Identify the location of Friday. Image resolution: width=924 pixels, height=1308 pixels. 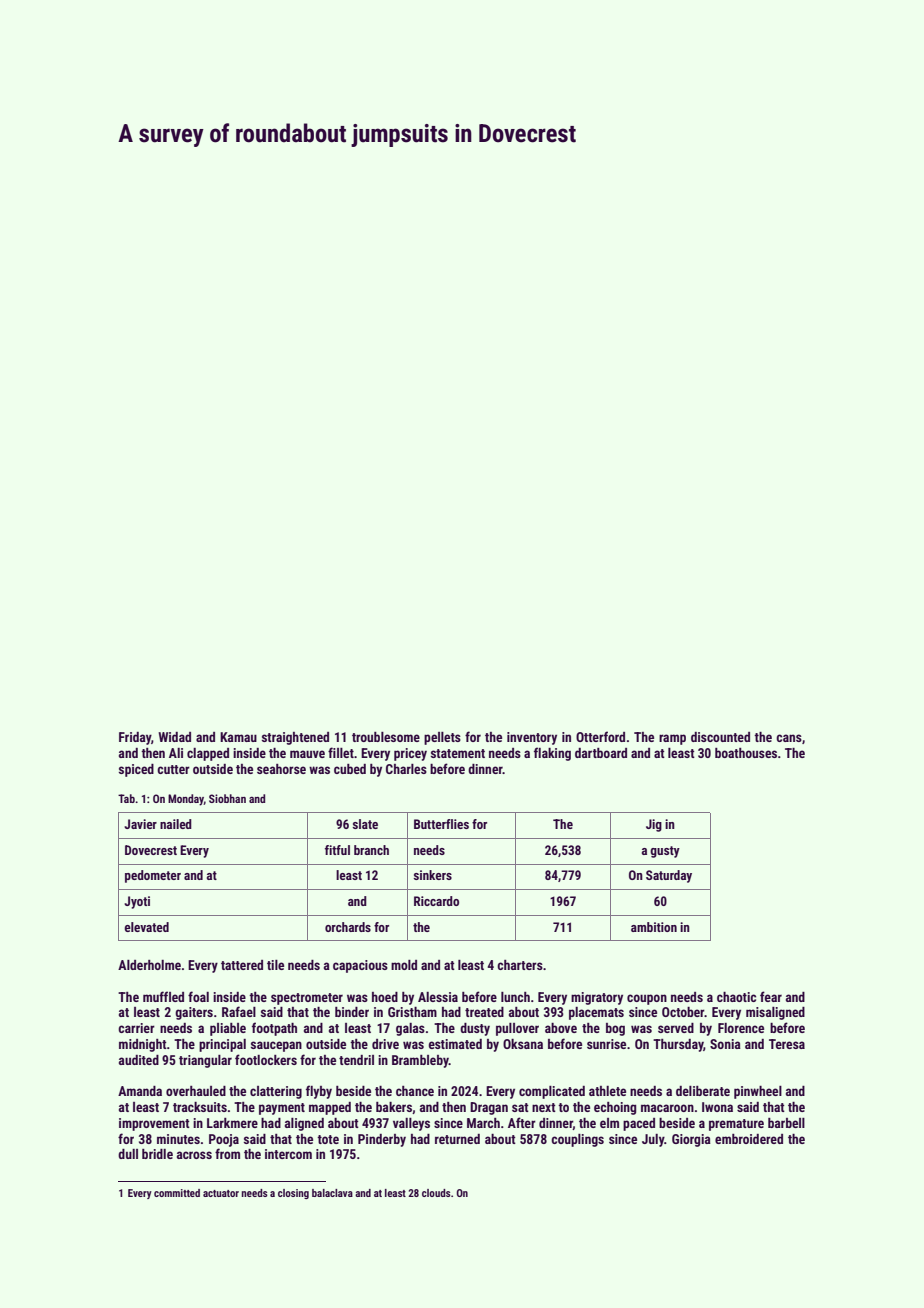
(135, 738).
